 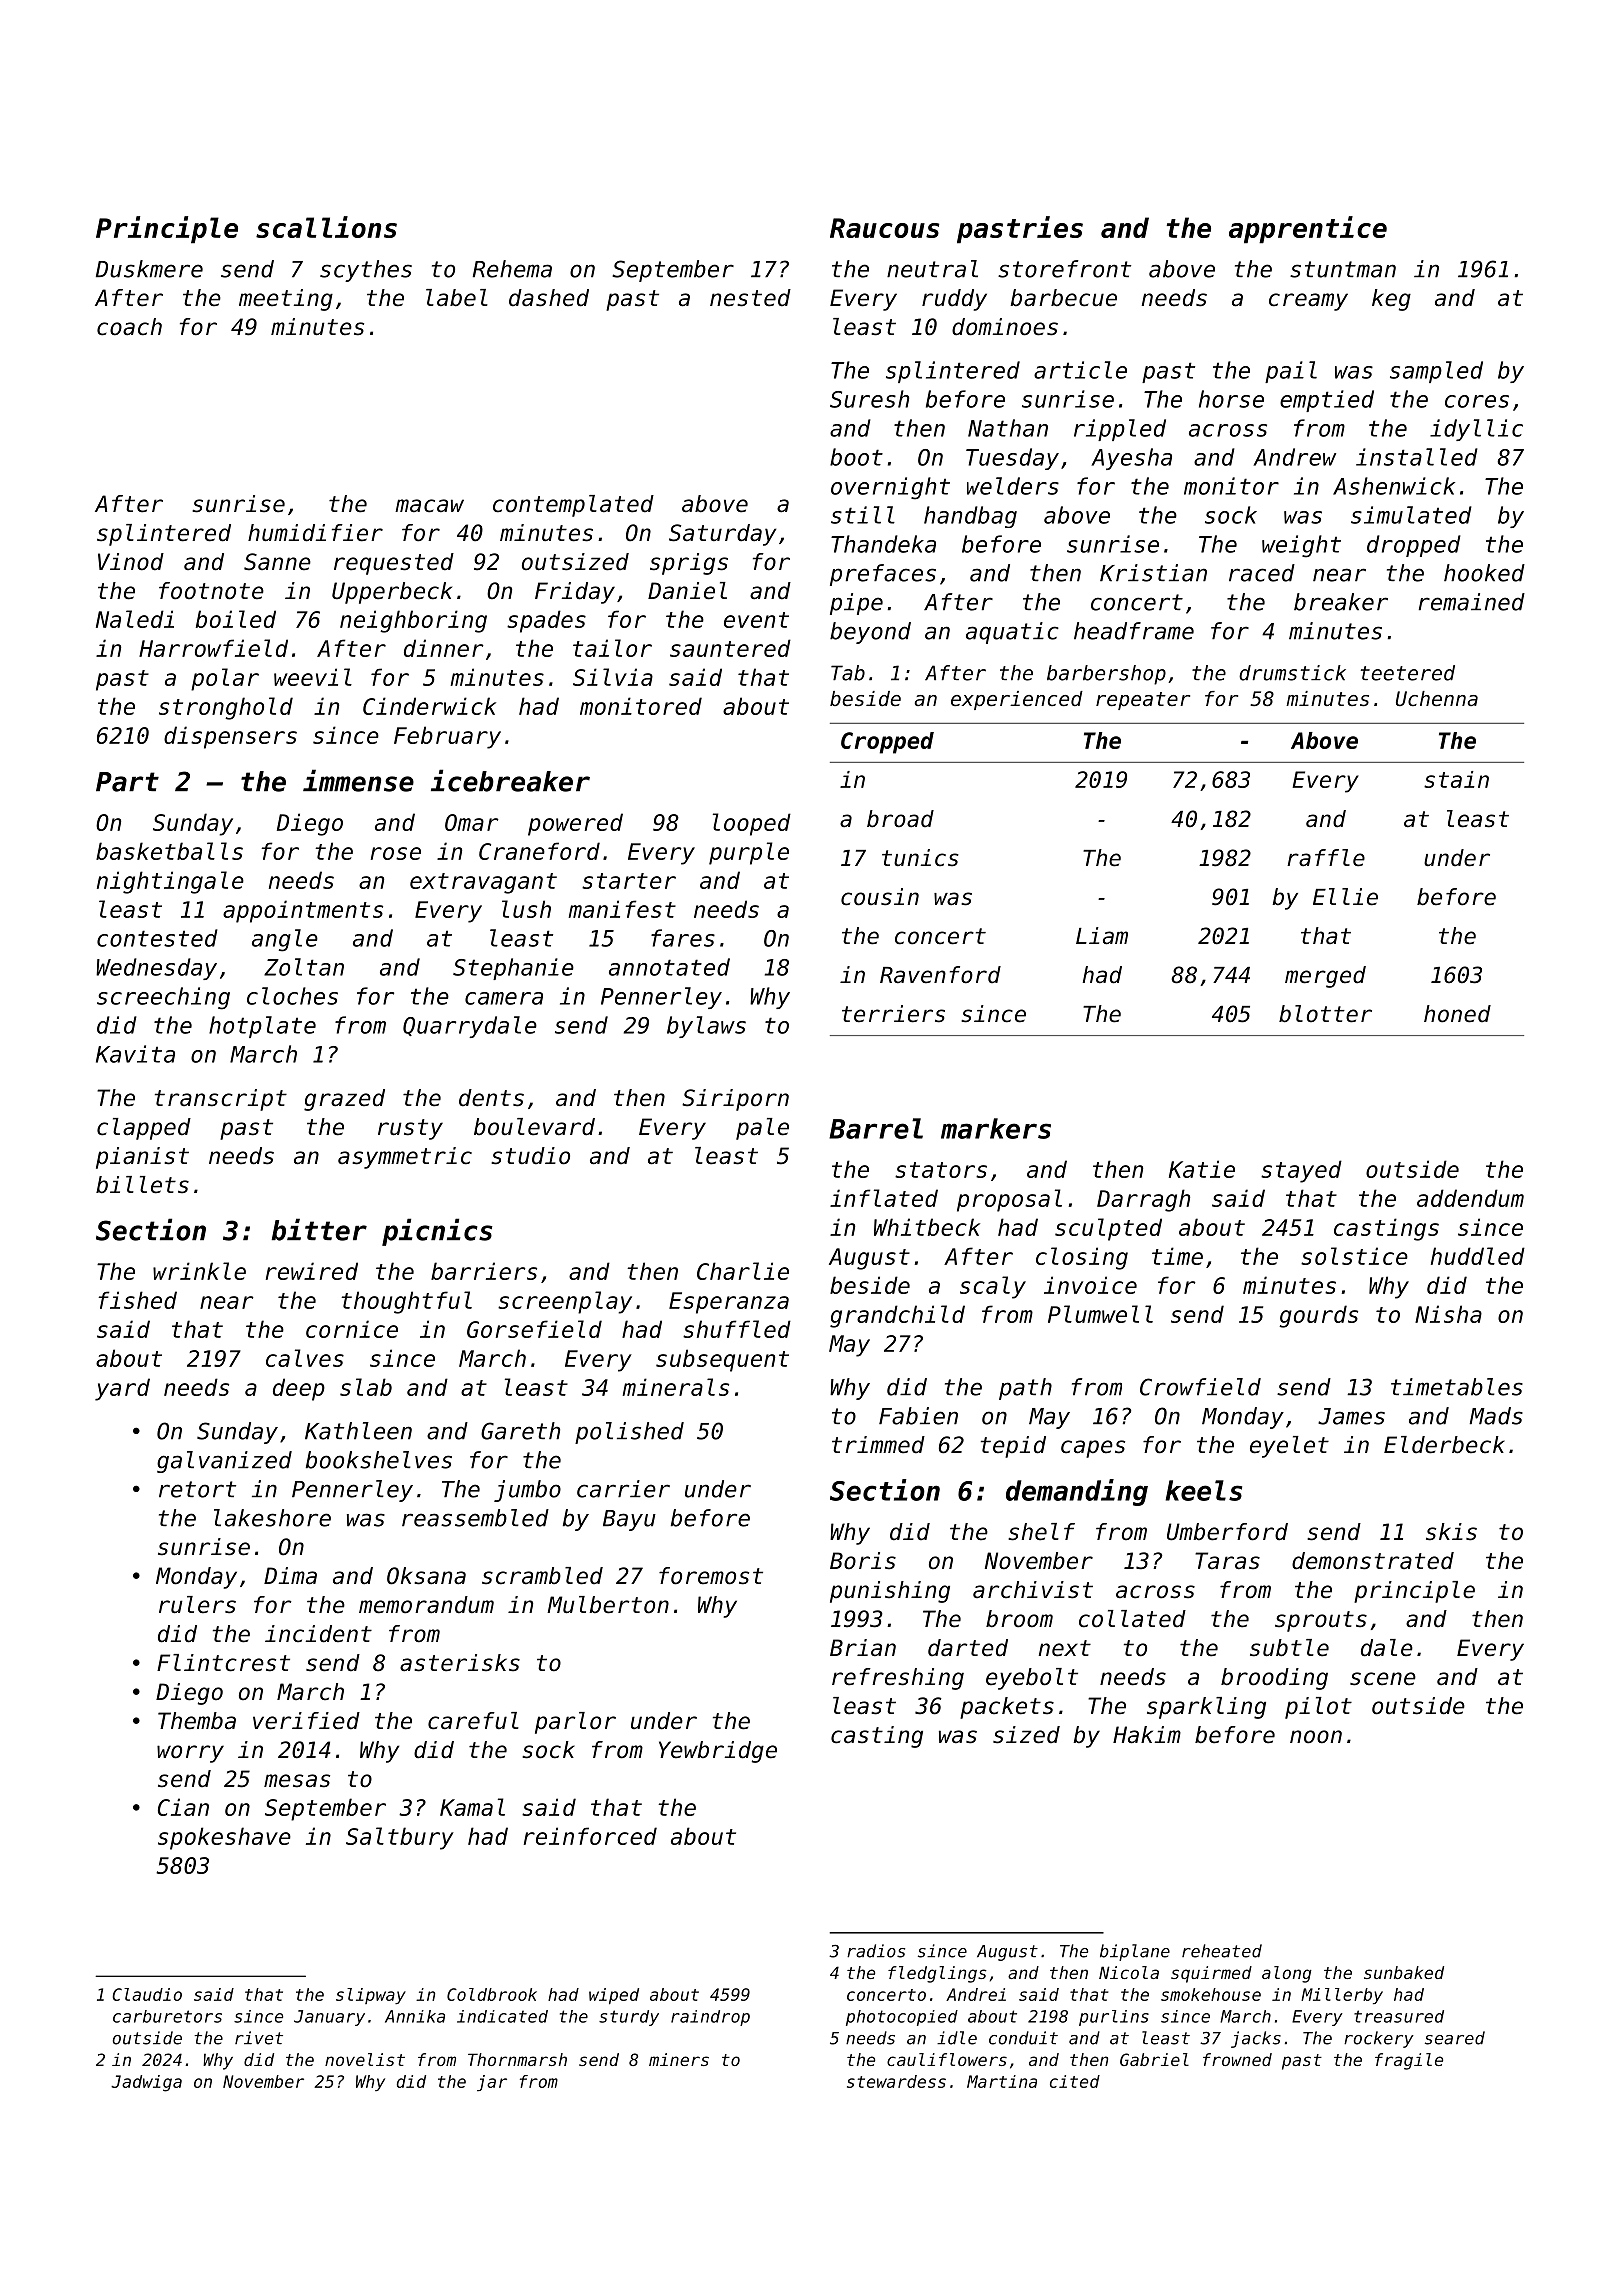 What do you see at coordinates (1120, 430) in the page?
I see `rippled` at bounding box center [1120, 430].
